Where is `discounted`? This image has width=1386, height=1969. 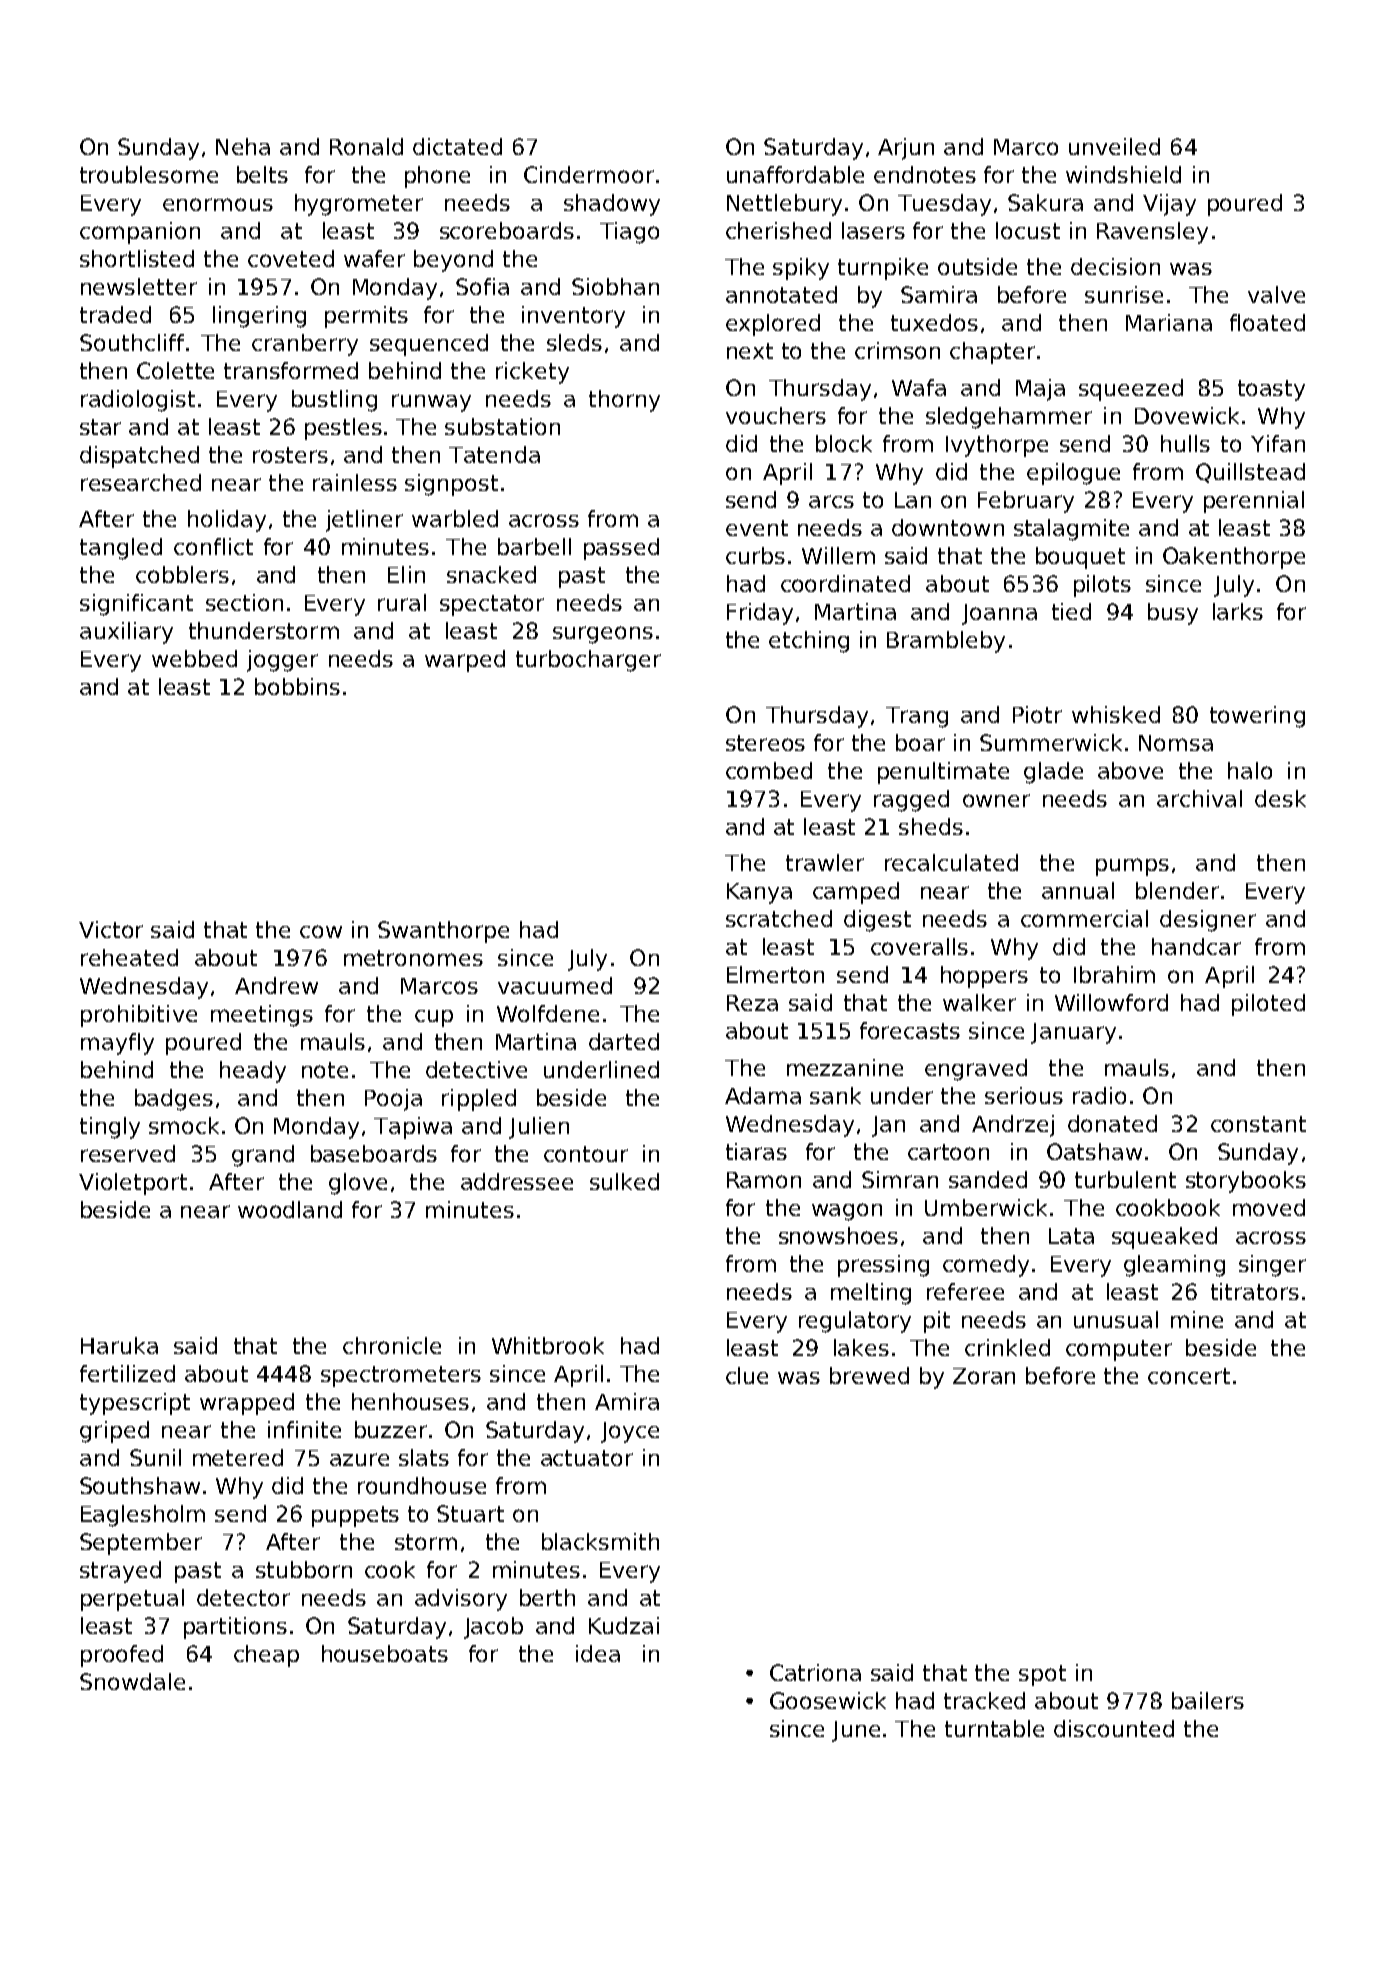
discounted is located at coordinates (1114, 1728).
